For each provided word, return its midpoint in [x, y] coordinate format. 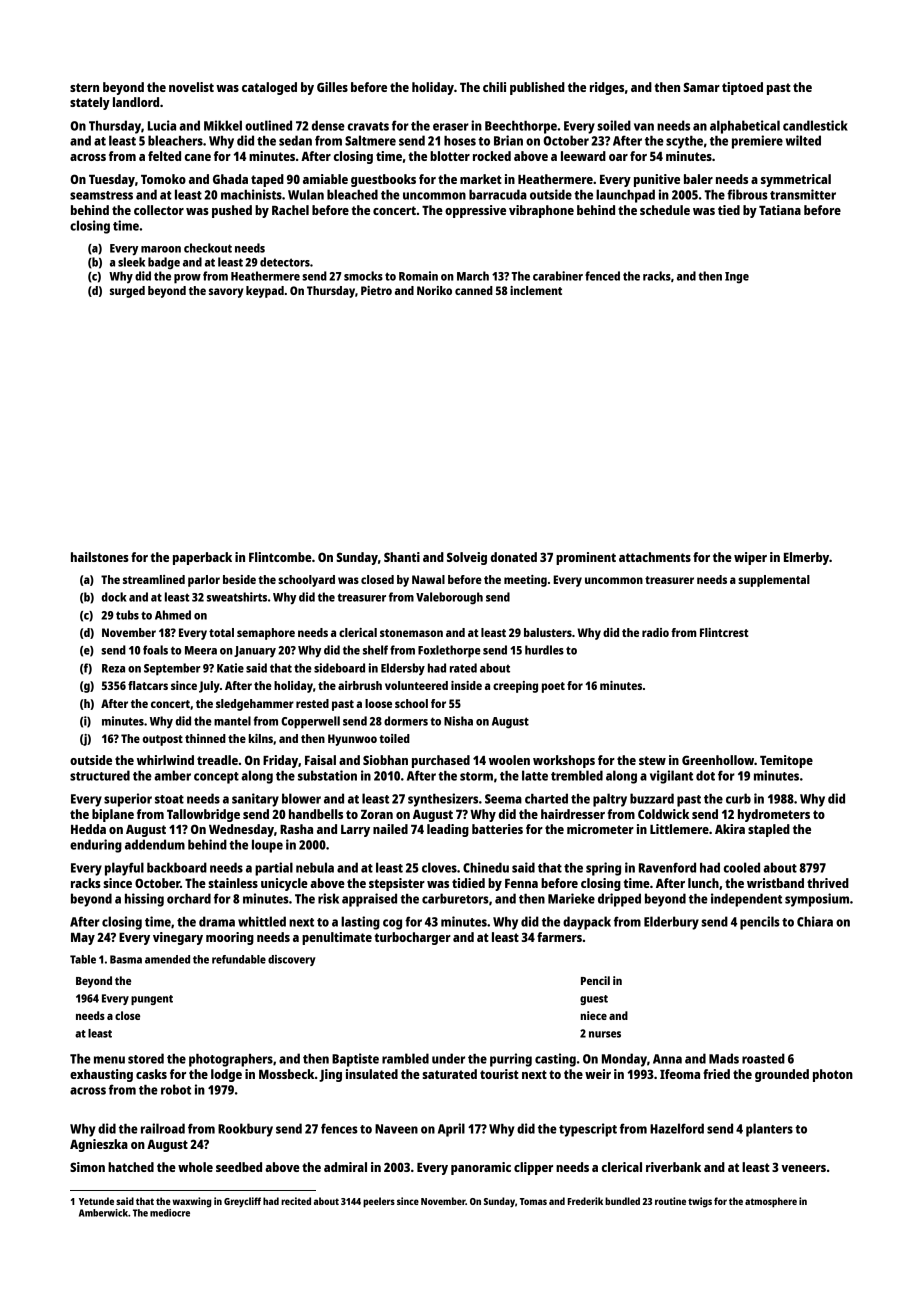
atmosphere [771, 1202]
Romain [418, 276]
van [644, 127]
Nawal [428, 579]
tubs [127, 615]
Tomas [533, 1201]
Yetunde [96, 1201]
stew [652, 760]
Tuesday [112, 180]
